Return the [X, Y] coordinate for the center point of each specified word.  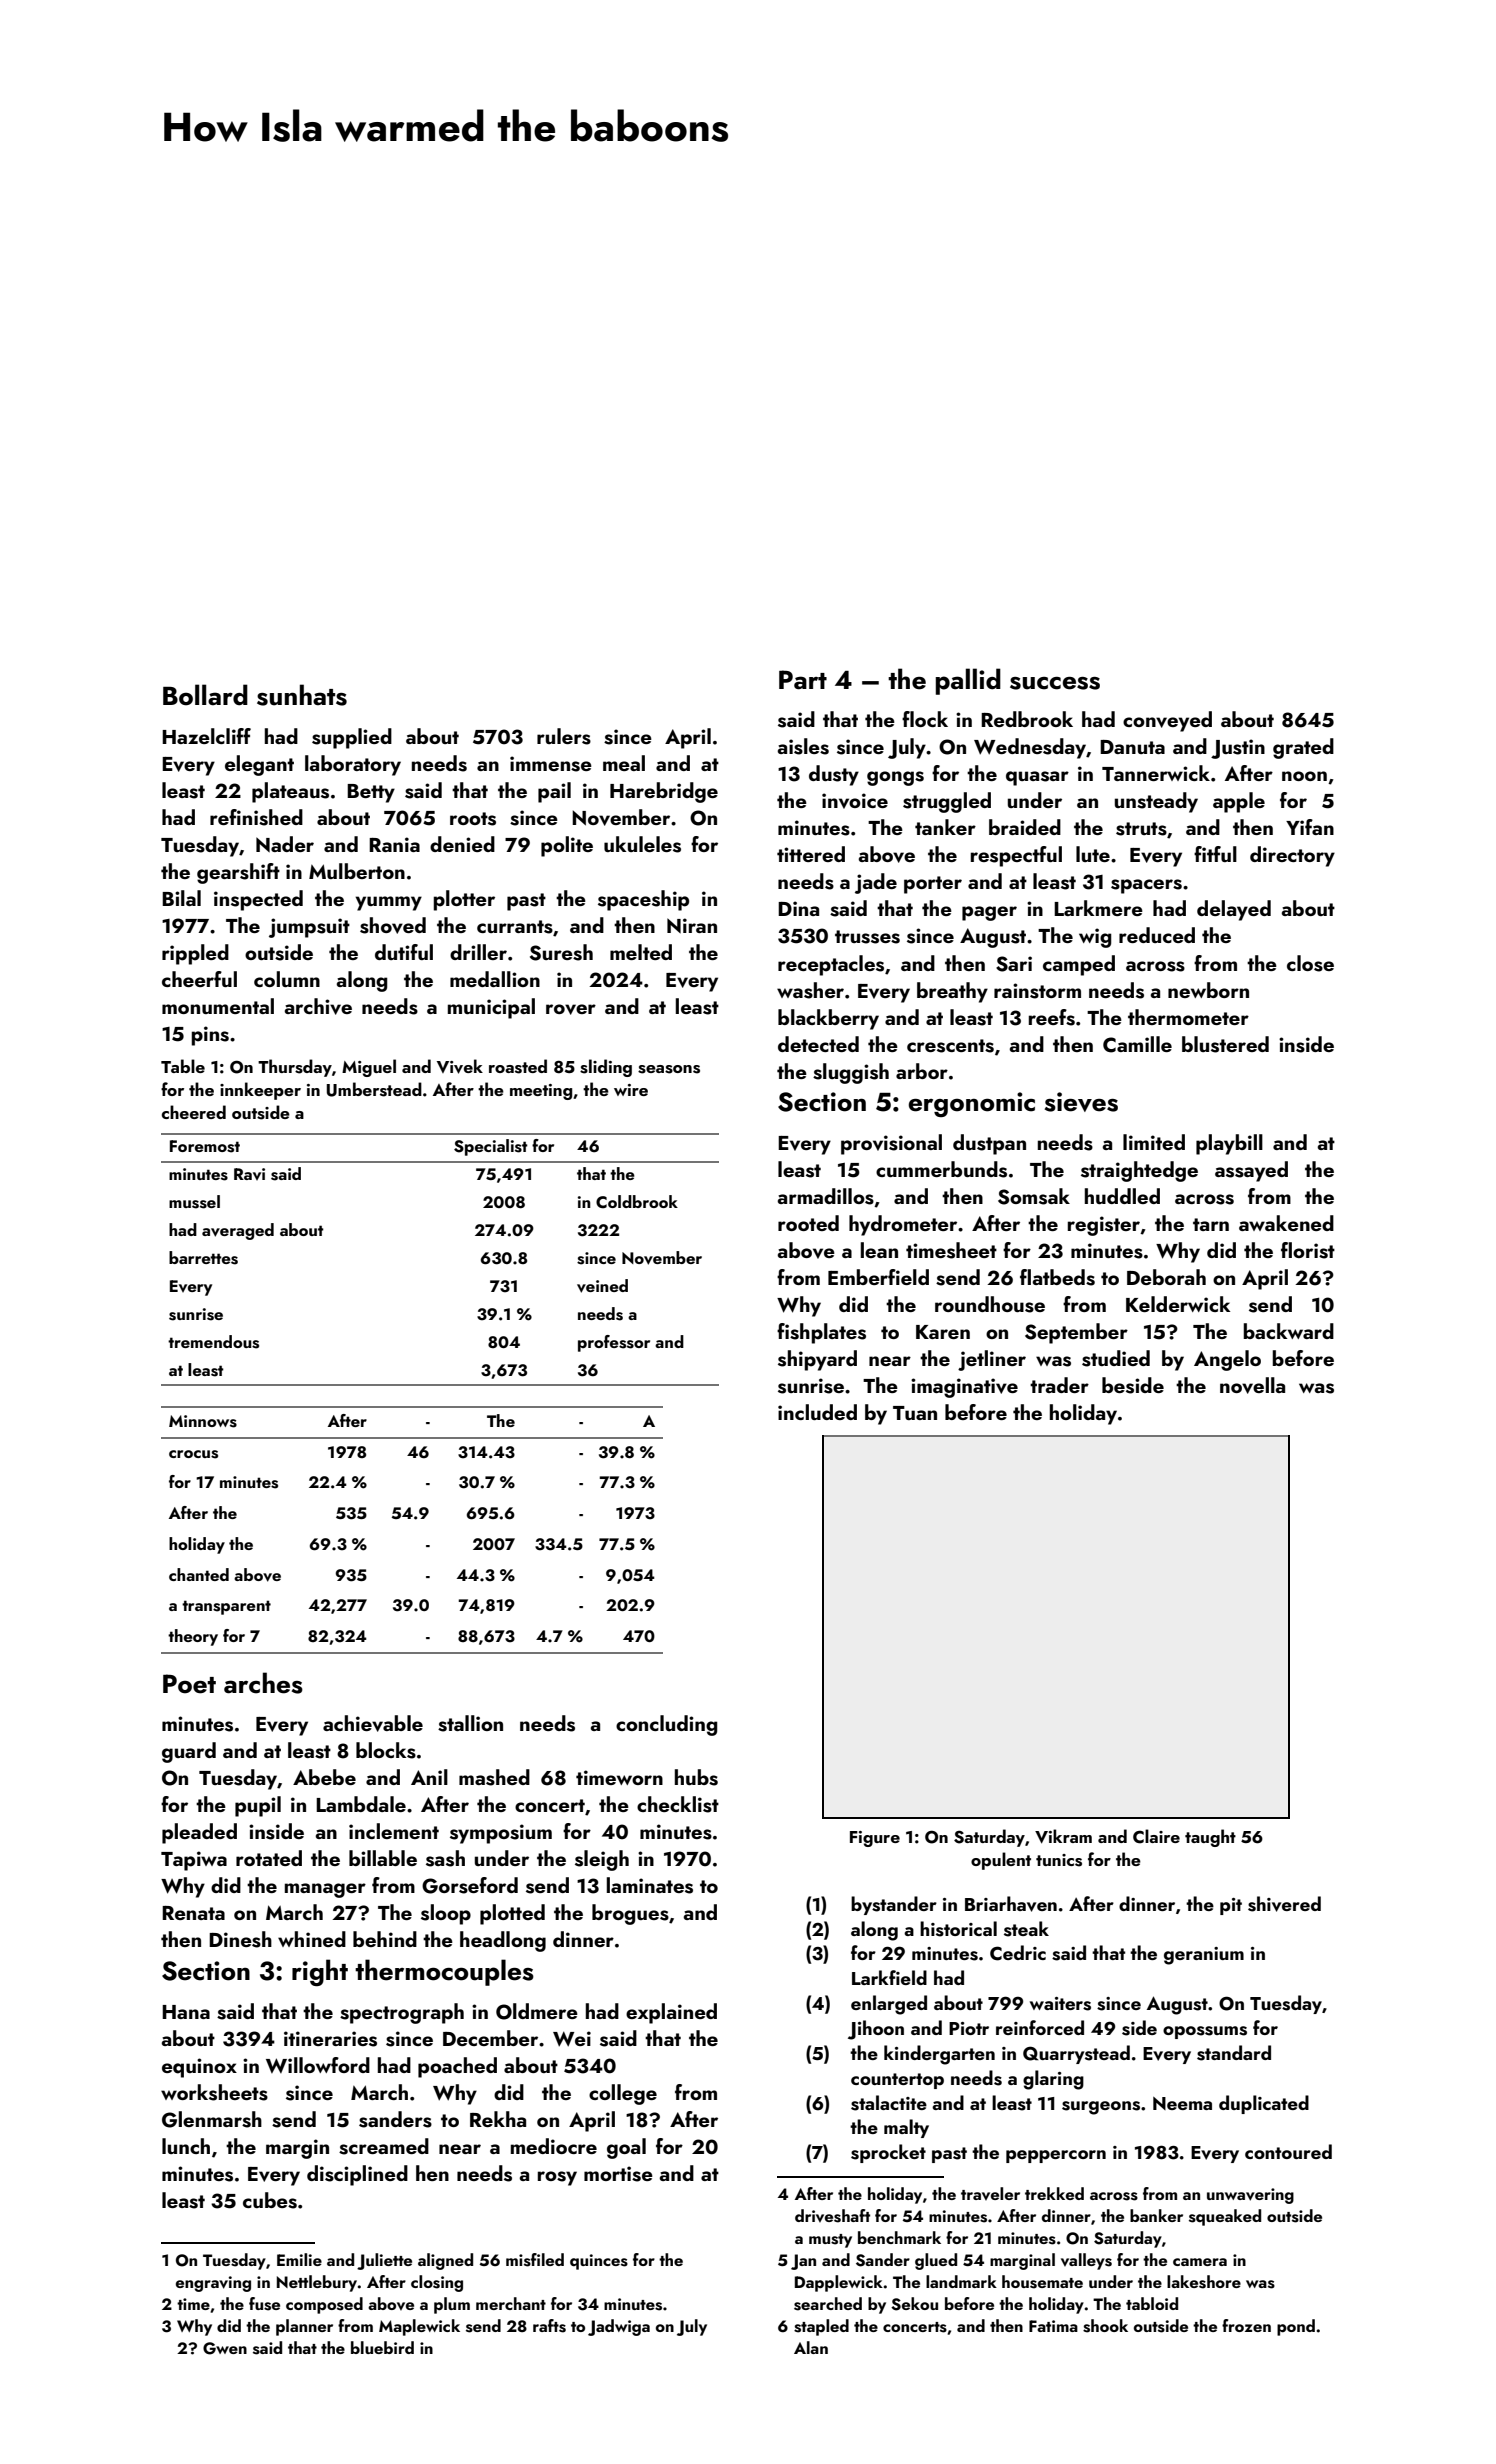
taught [1210, 1838]
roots [473, 819]
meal [624, 763]
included [817, 1412]
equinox [199, 2068]
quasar [1037, 778]
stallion [470, 1723]
